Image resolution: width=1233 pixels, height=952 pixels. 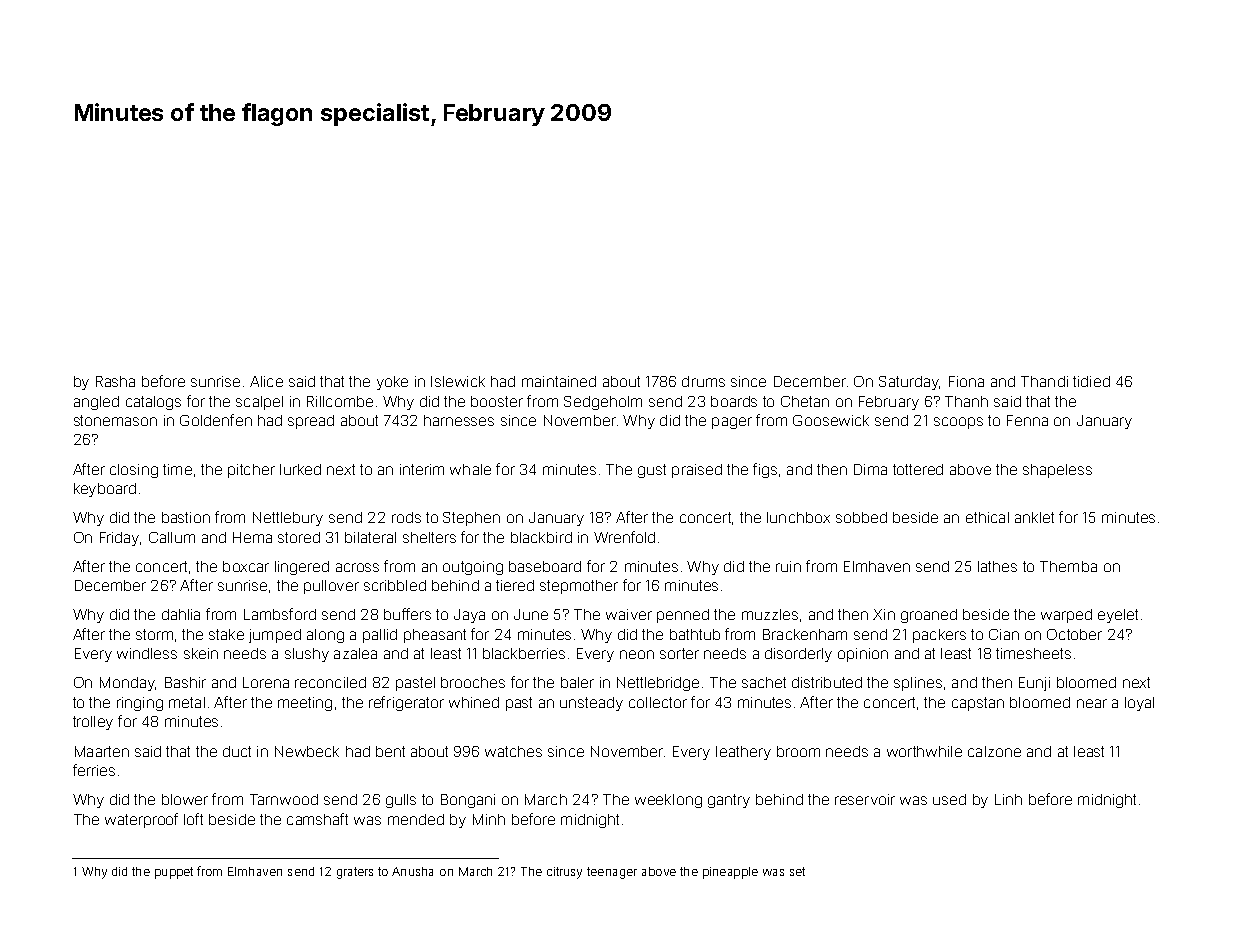 I want to click on October, so click(x=1074, y=634).
